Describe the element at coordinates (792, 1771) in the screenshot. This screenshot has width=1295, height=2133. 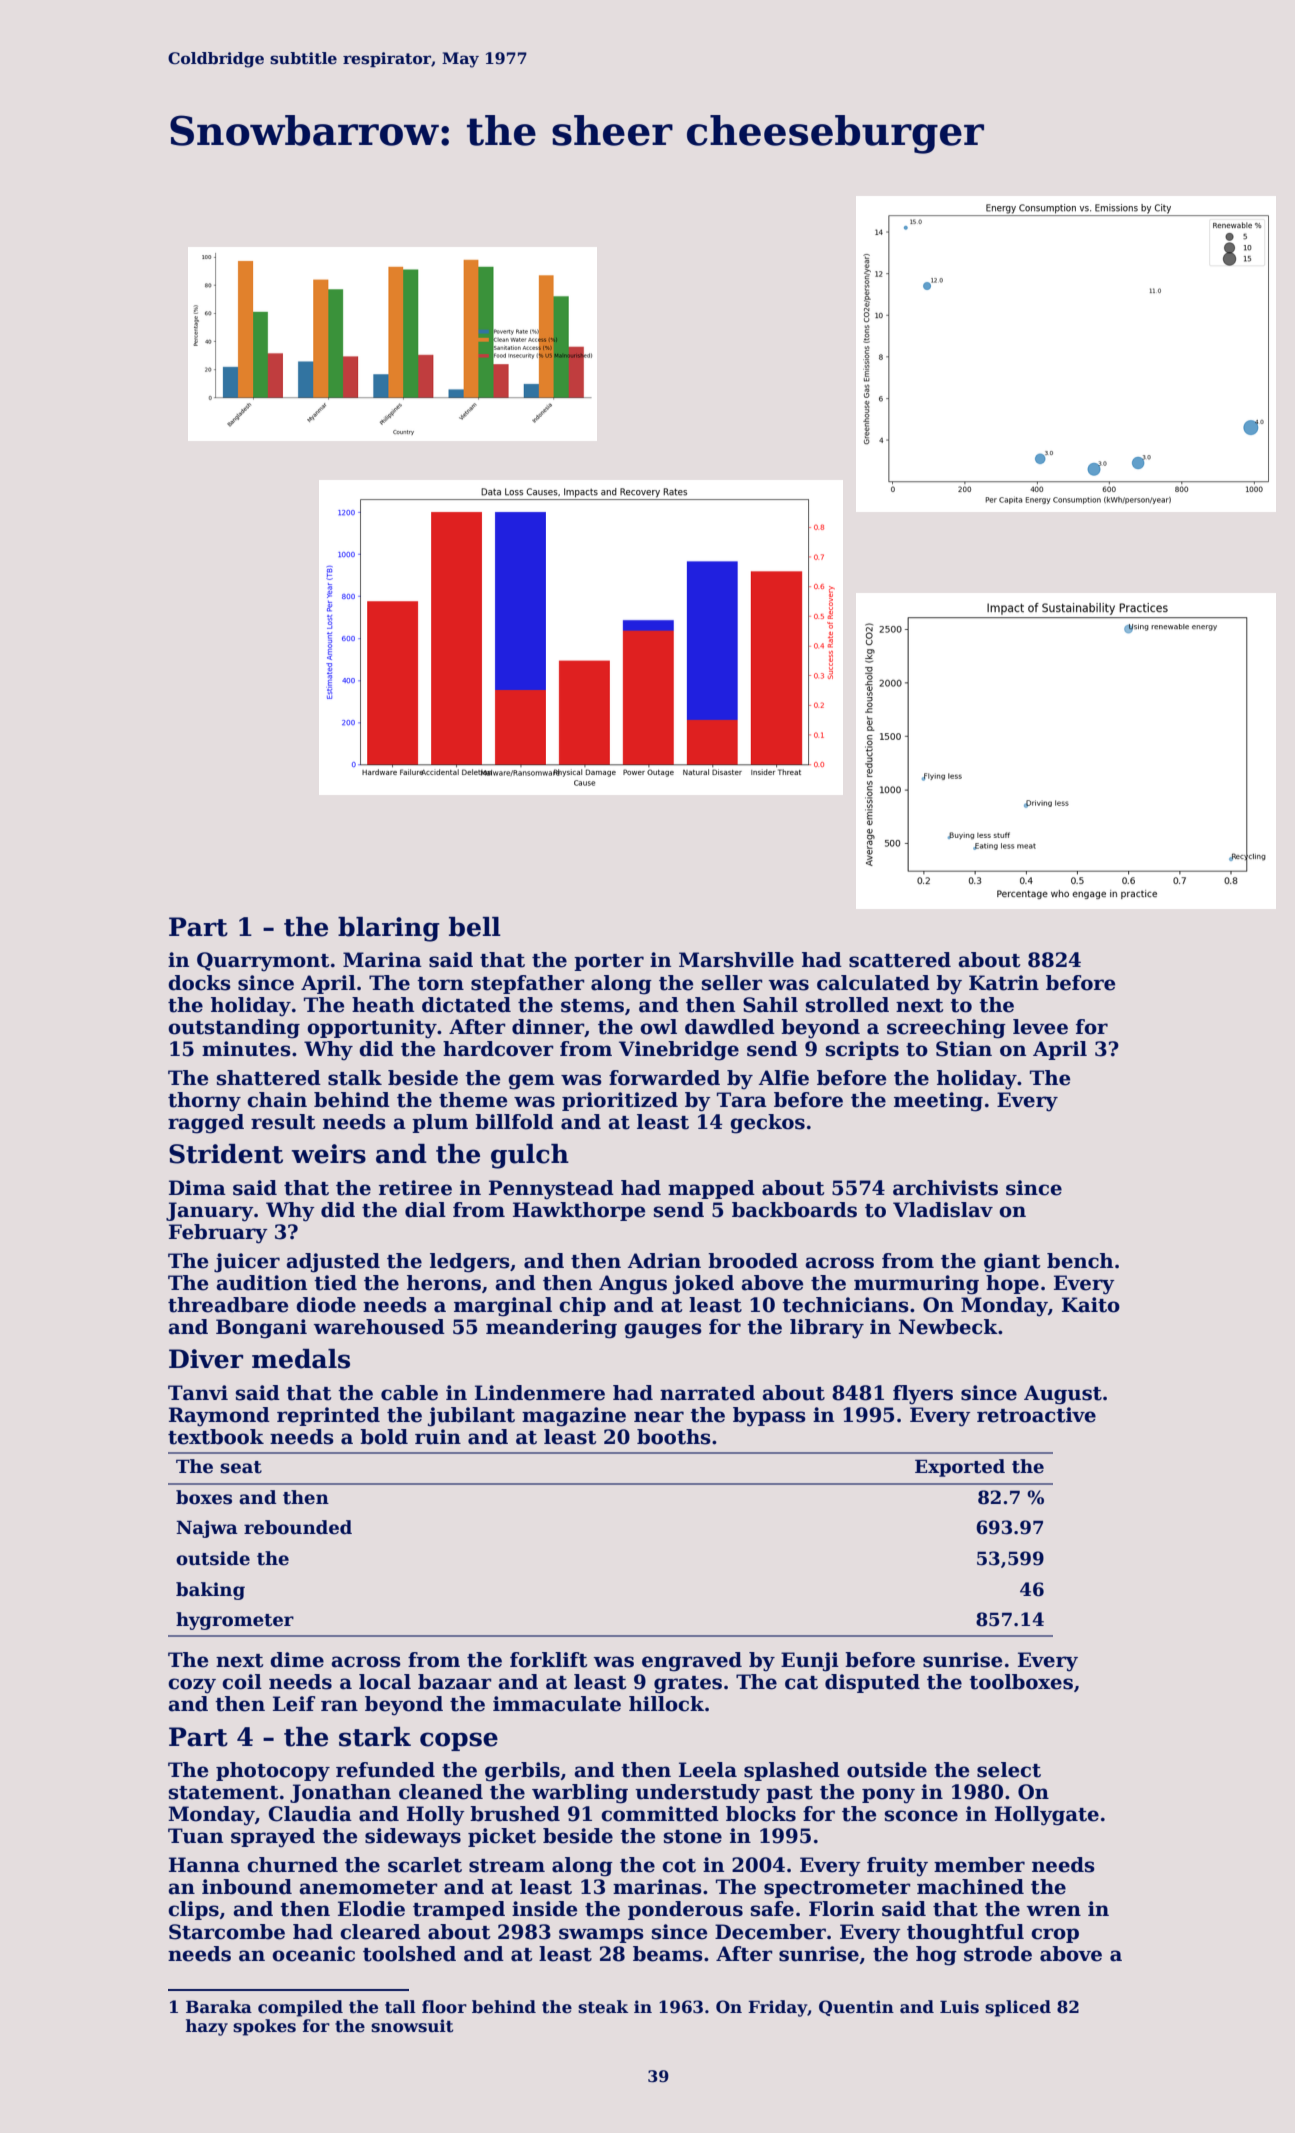
I see `splashed` at that location.
